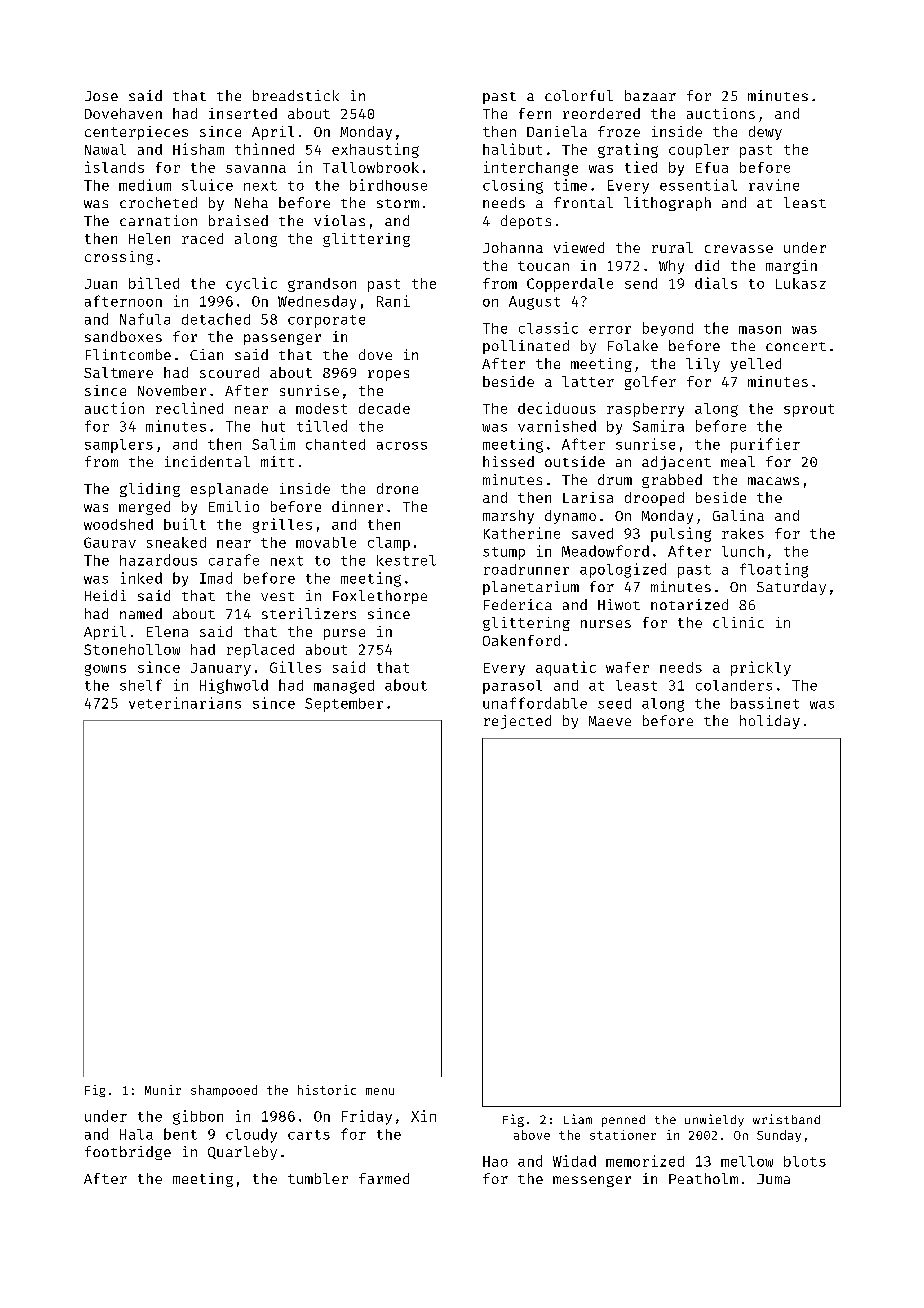 This image has height=1308, width=924. Describe the element at coordinates (216, 319) in the image. I see `detached` at that location.
